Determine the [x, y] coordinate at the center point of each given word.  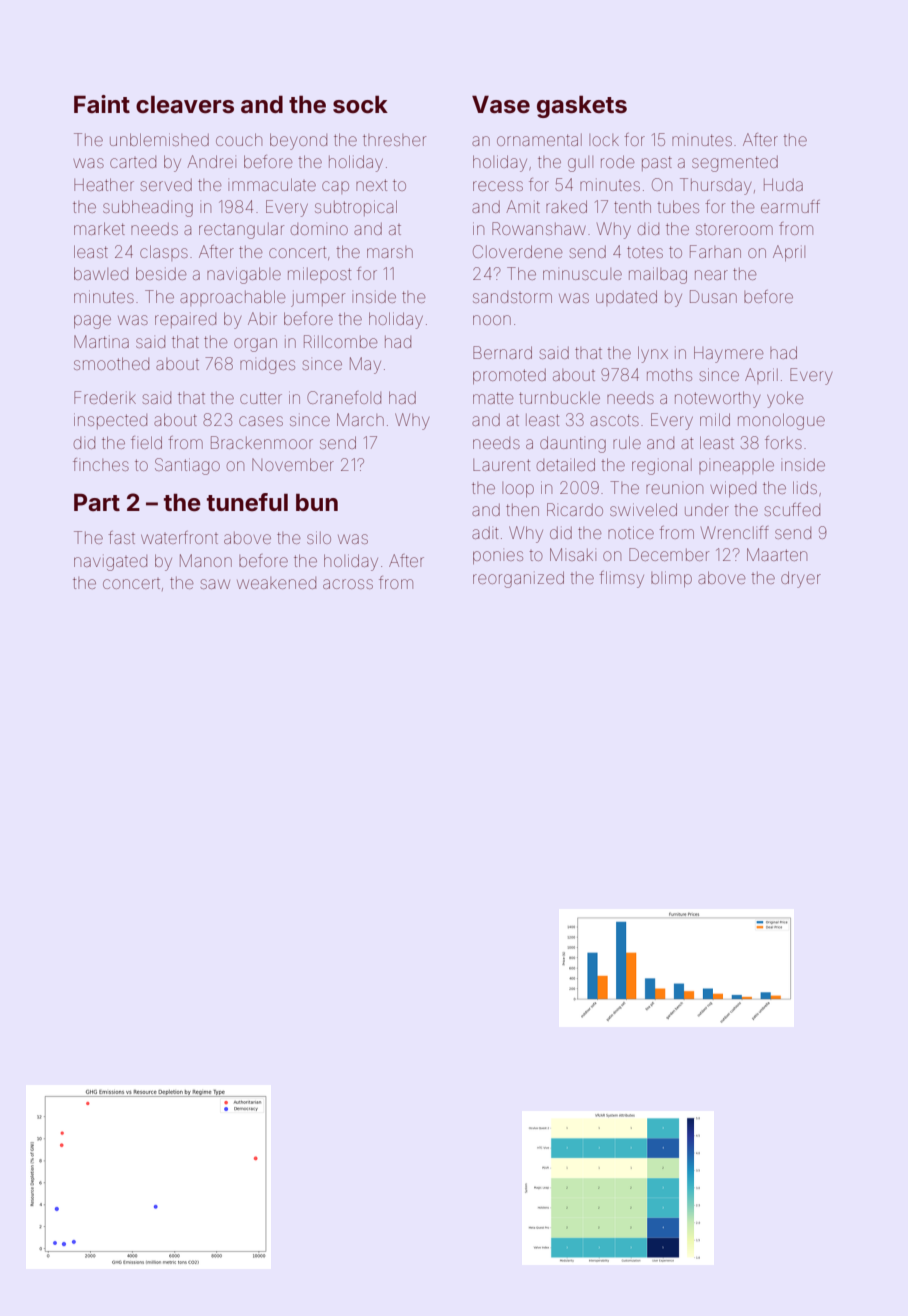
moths [669, 374]
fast [121, 537]
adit [485, 533]
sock [360, 104]
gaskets [582, 106]
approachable [232, 298]
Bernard [502, 352]
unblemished [159, 139]
